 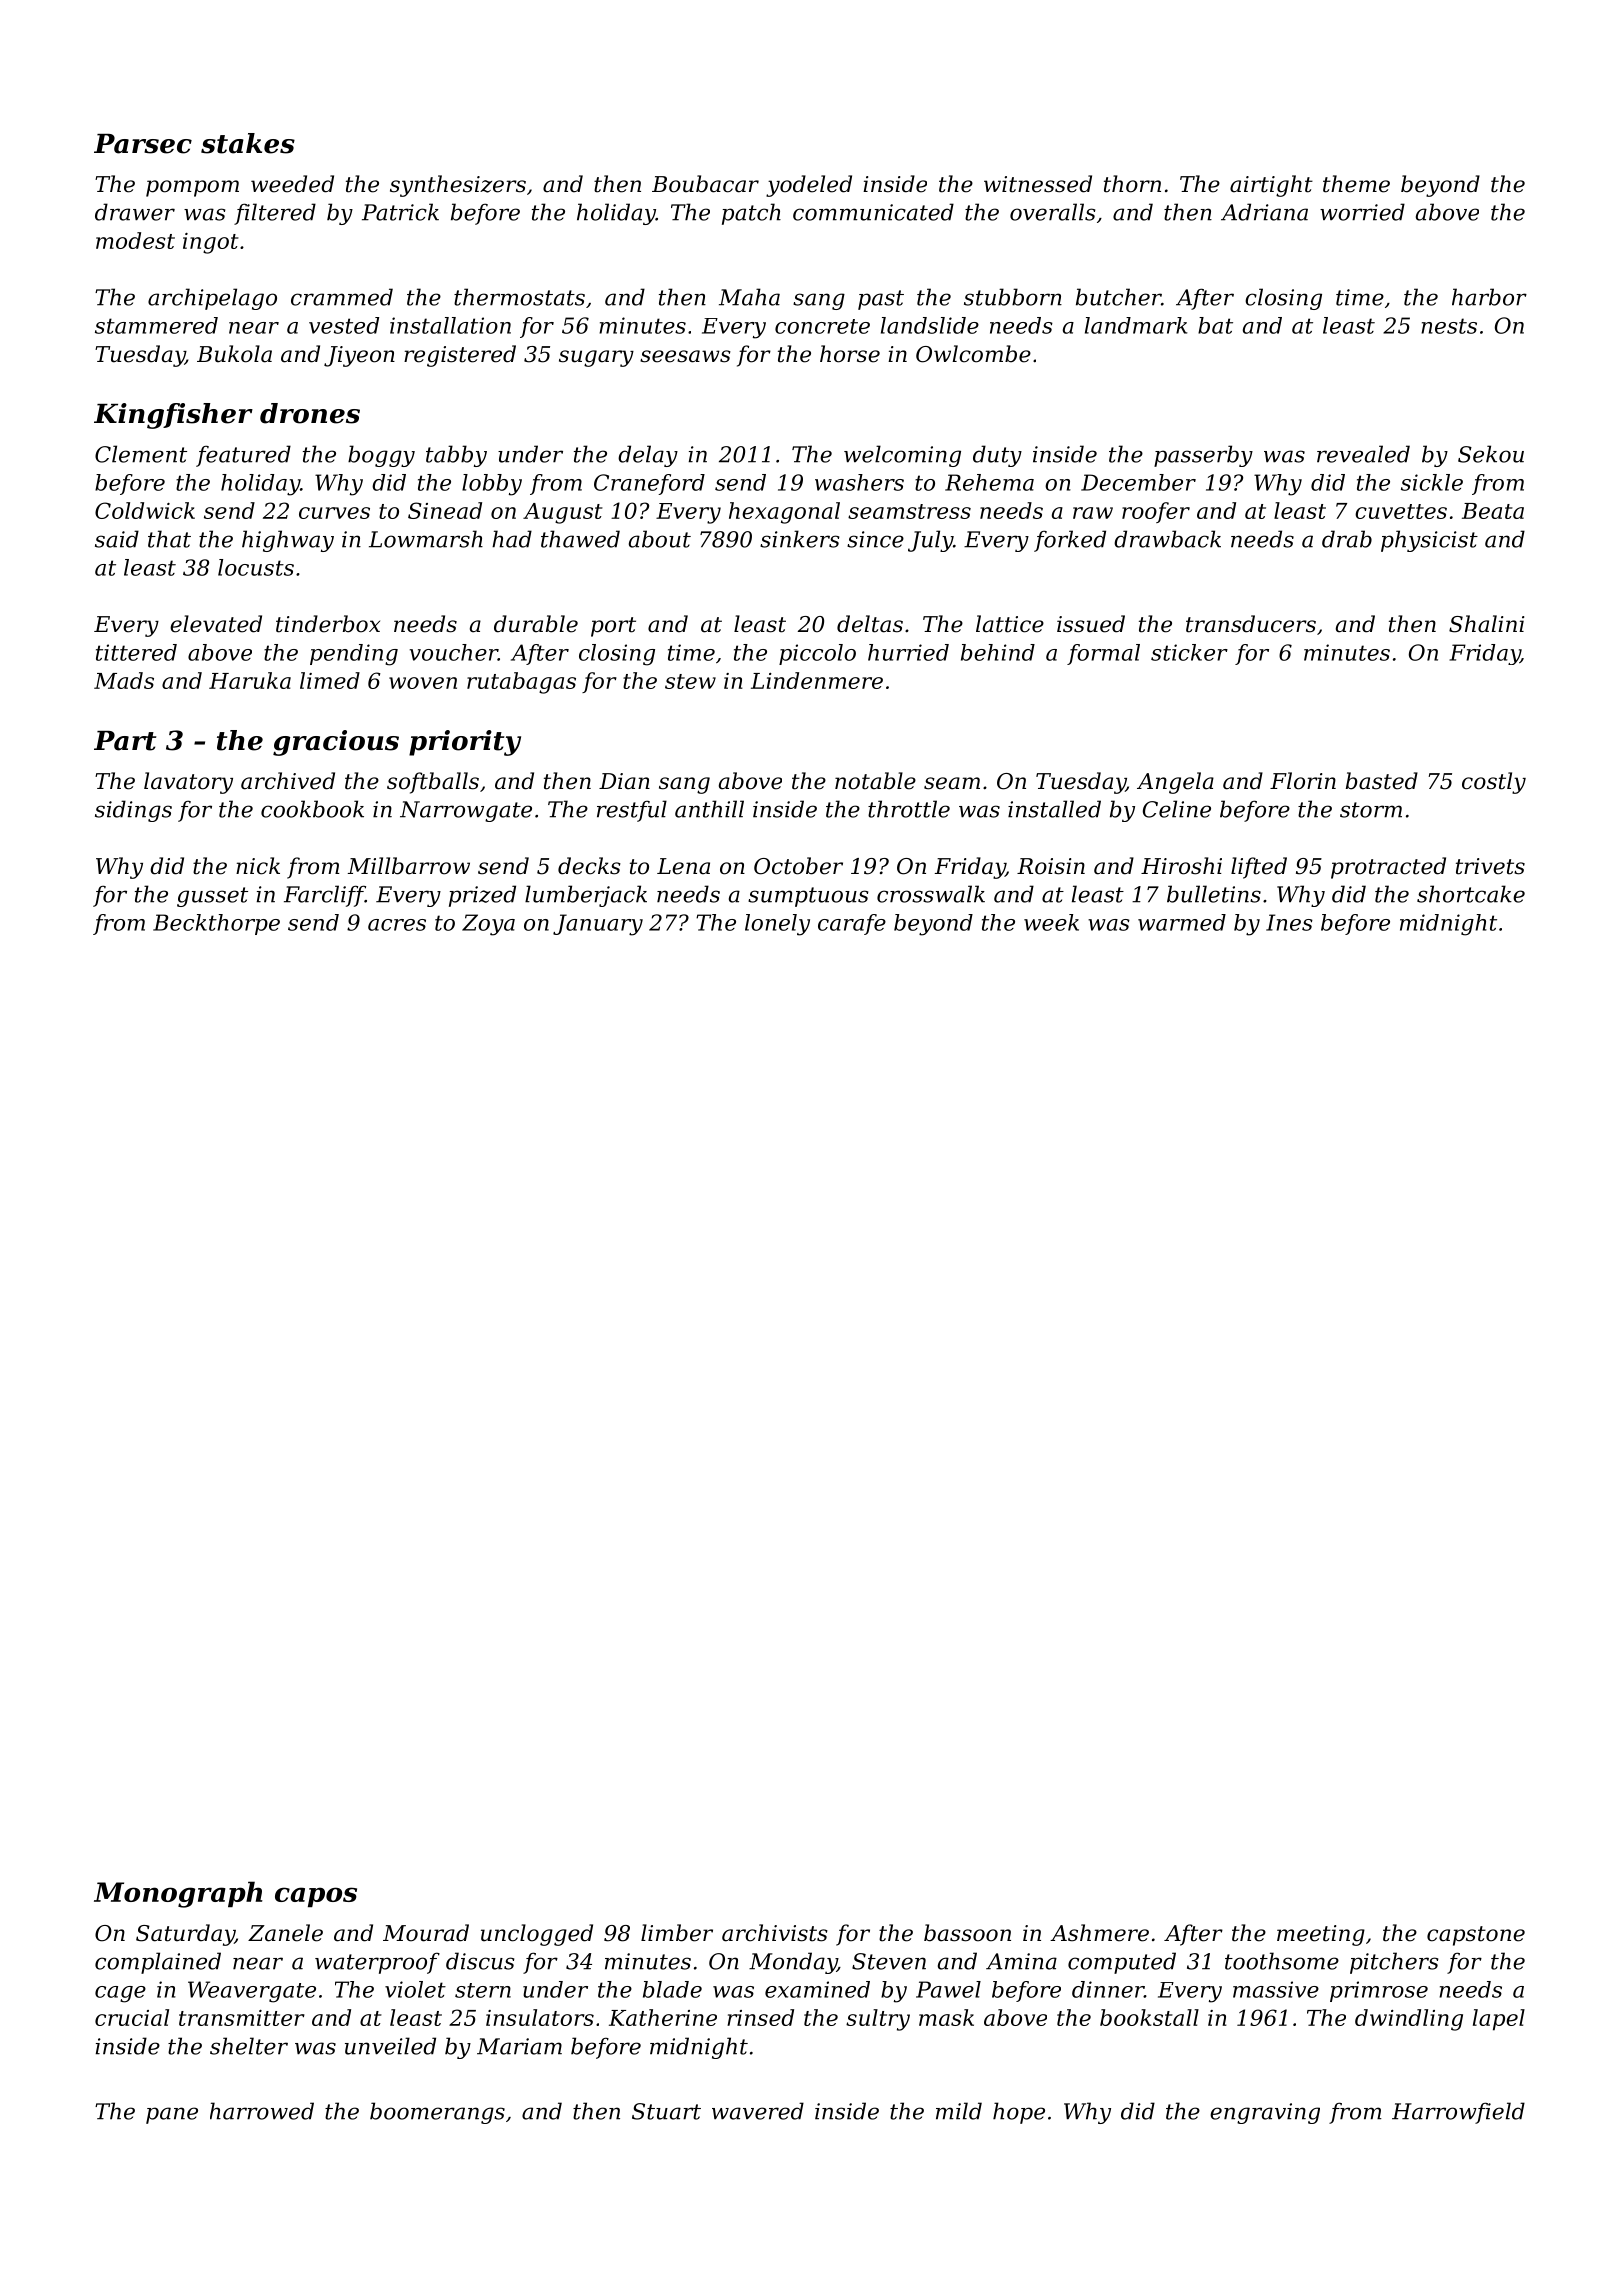 What do you see at coordinates (336, 743) in the page?
I see `gracious` at bounding box center [336, 743].
